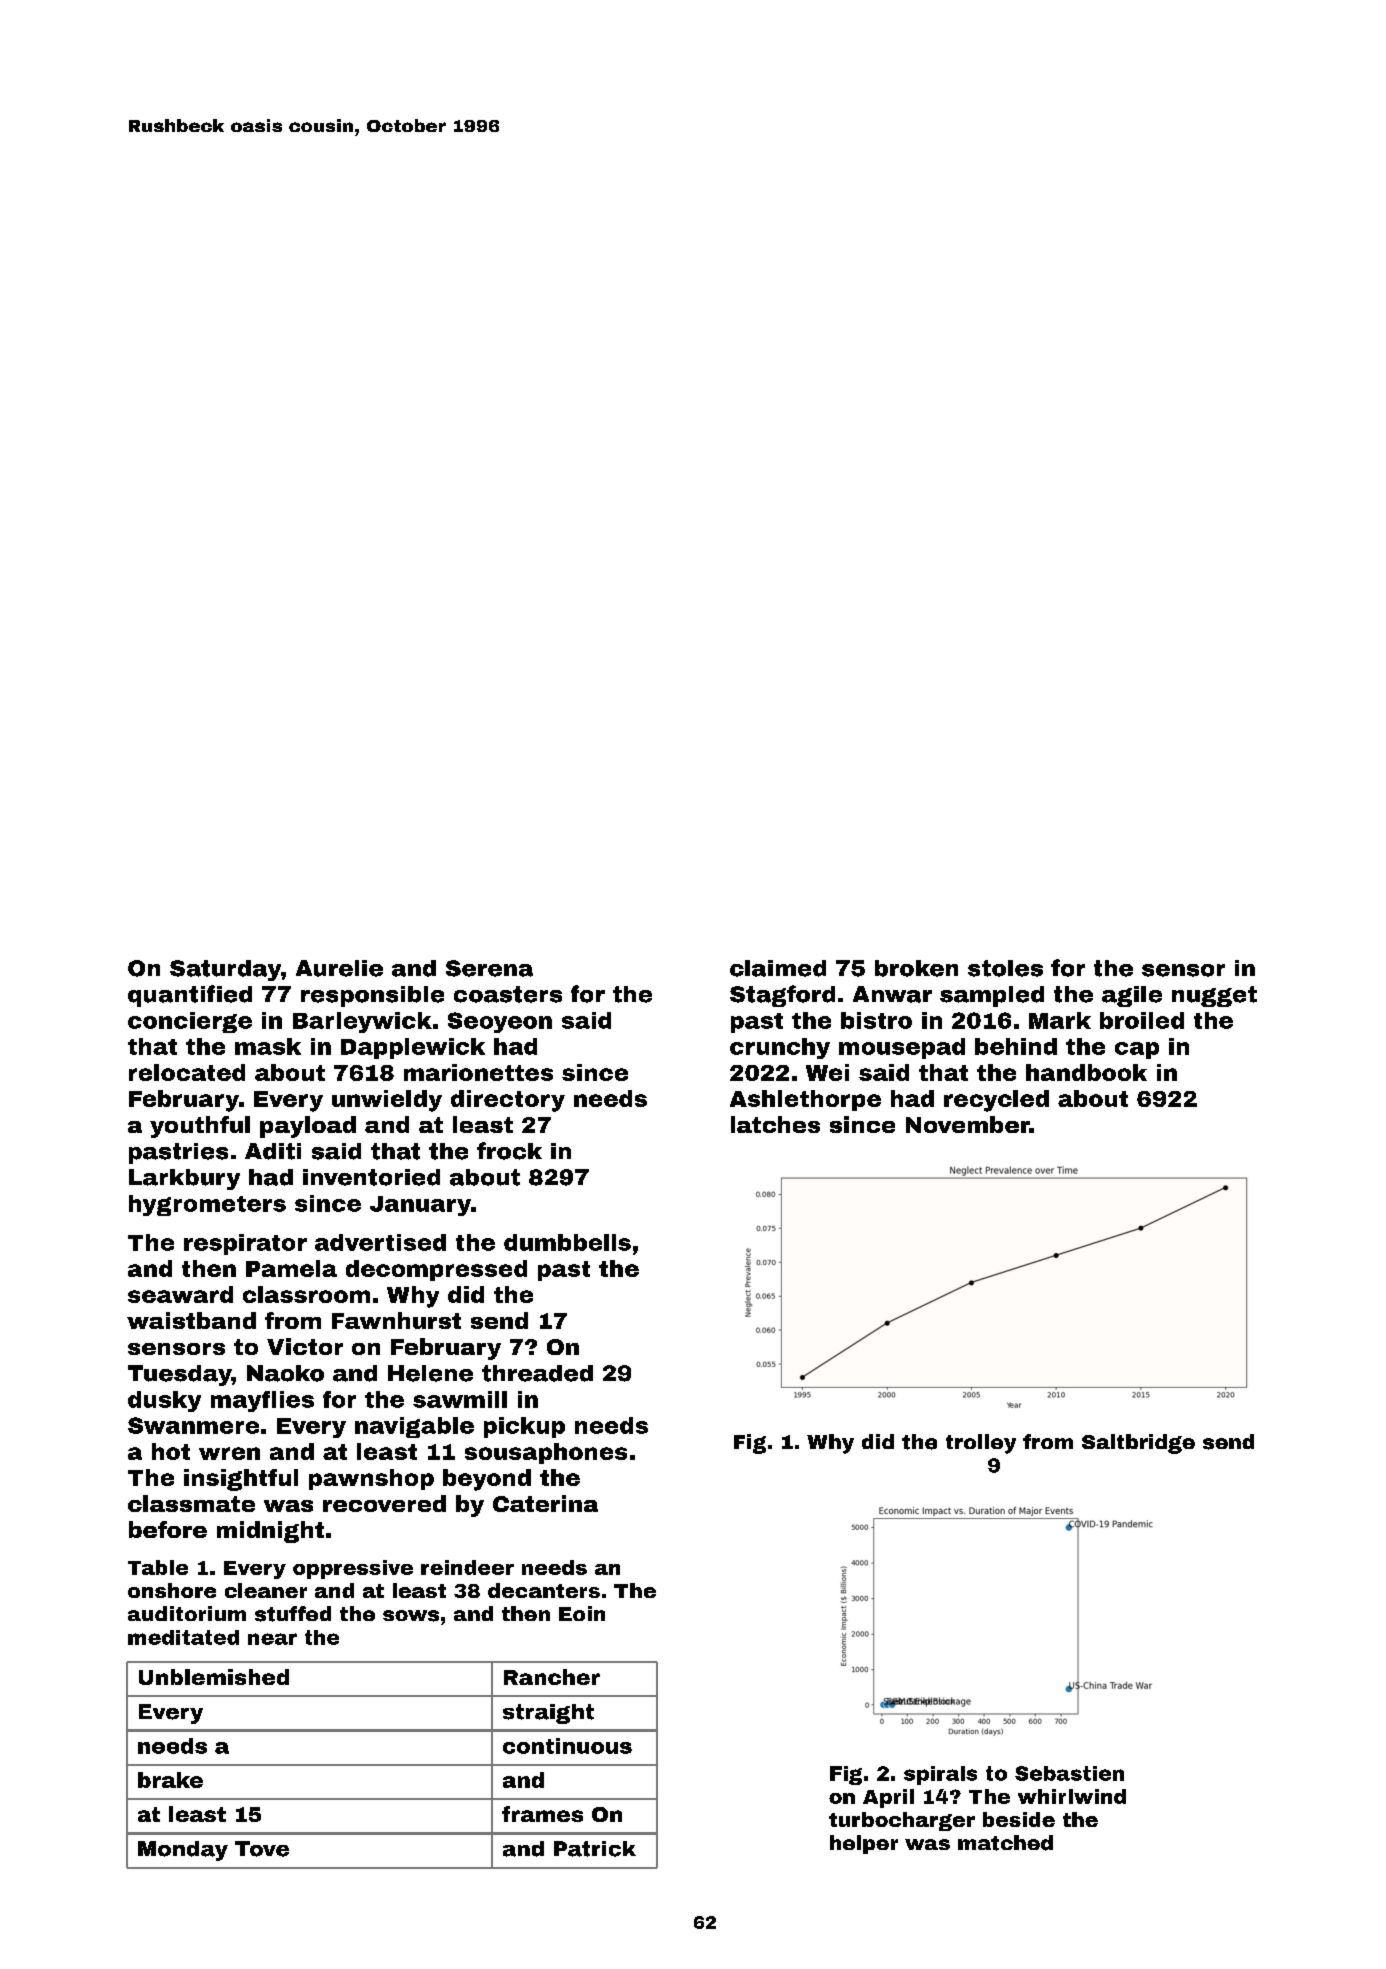 The width and height of the document is (1386, 1969). Describe the element at coordinates (778, 968) in the document. I see `claimed` at that location.
